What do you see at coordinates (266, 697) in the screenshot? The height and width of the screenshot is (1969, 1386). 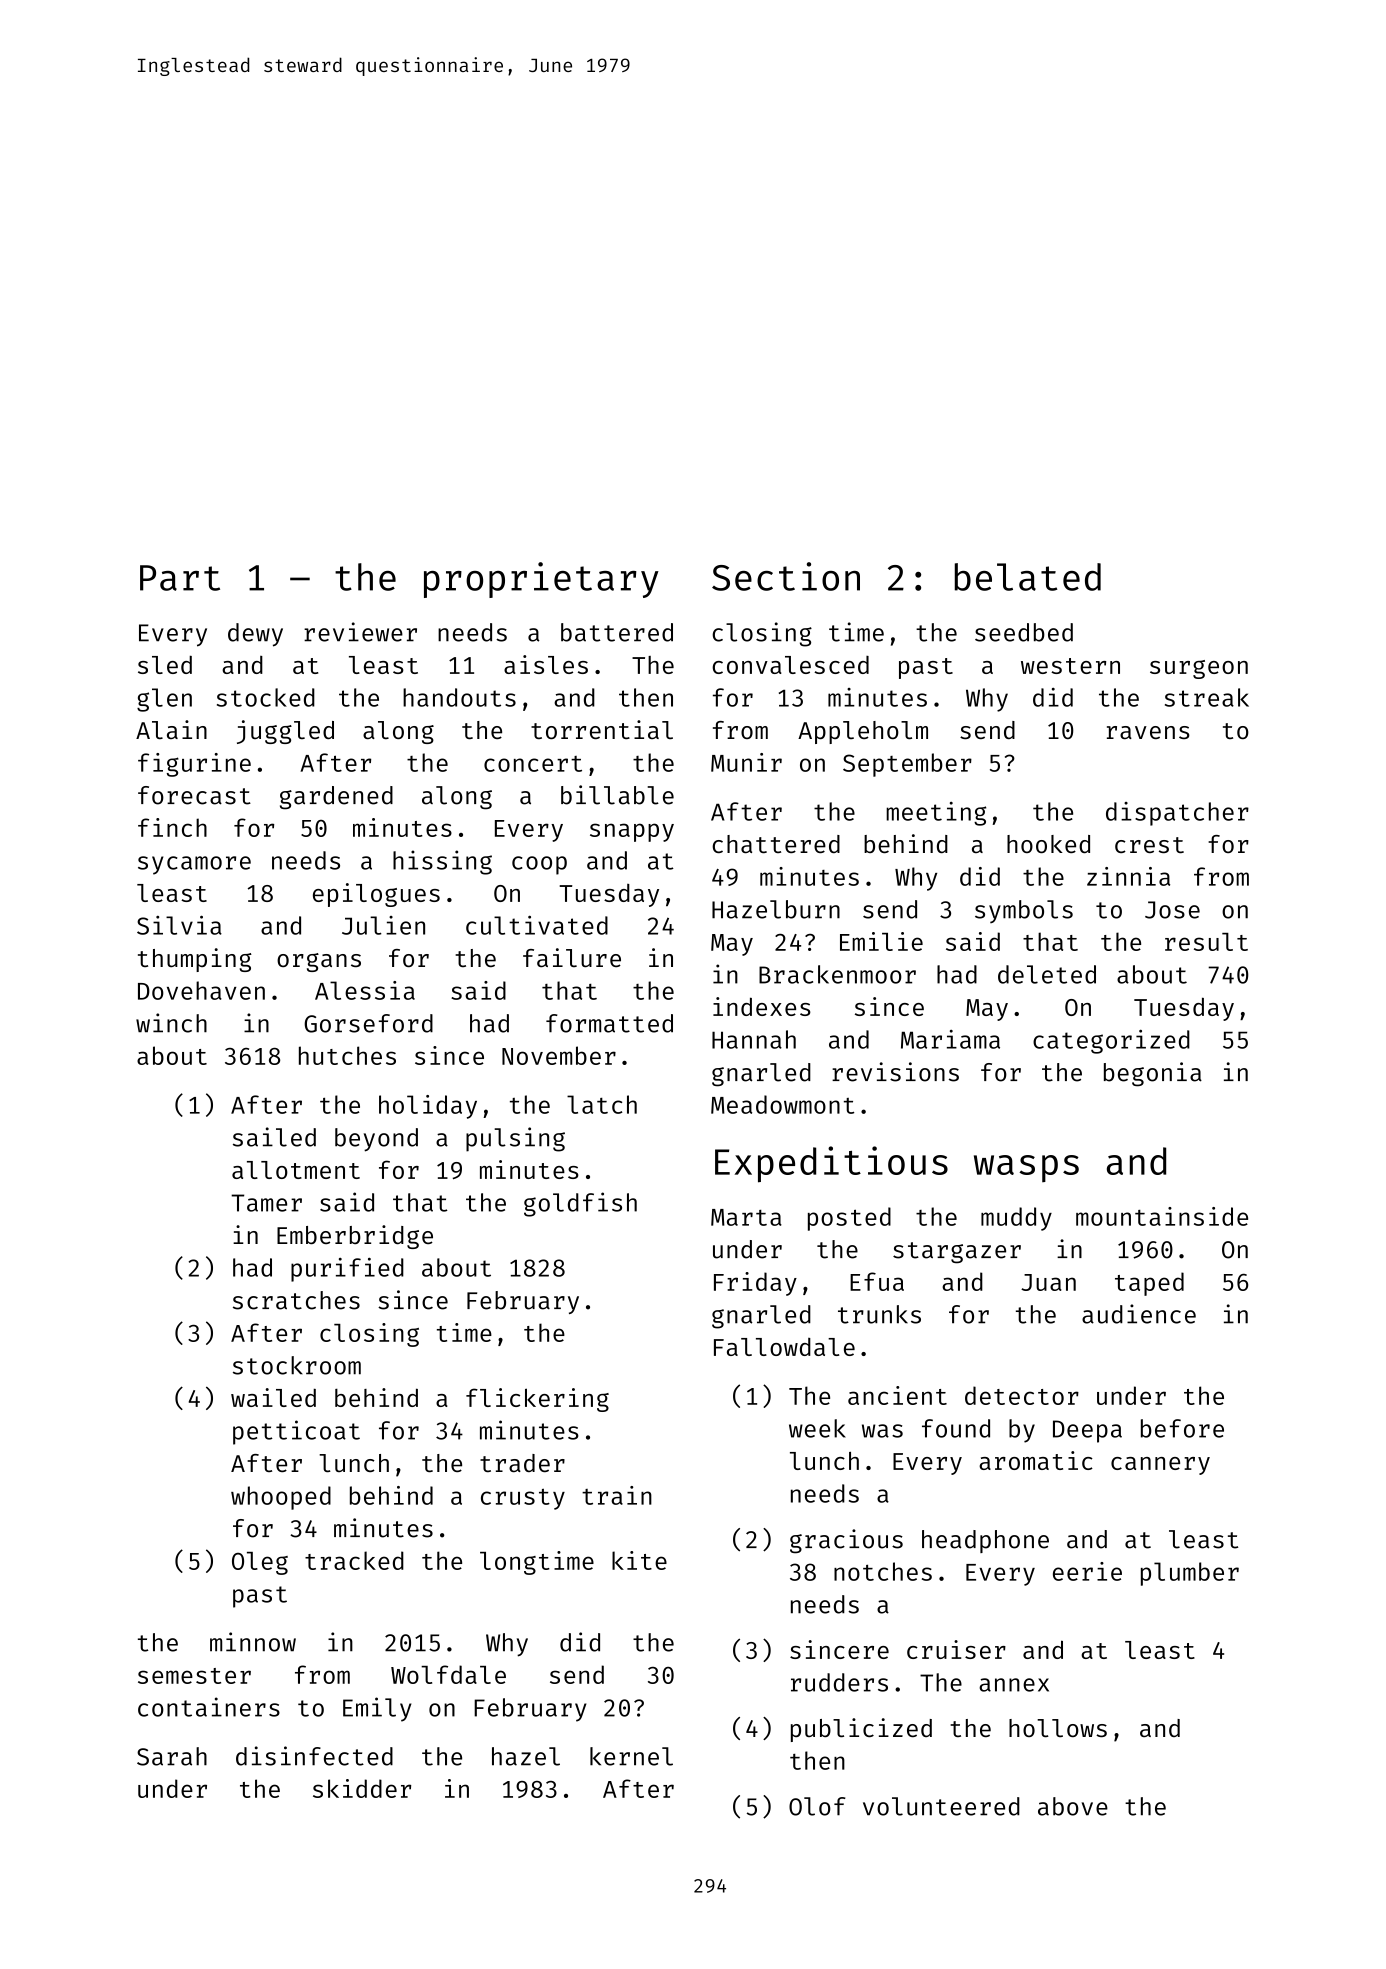 I see `stocked` at bounding box center [266, 697].
